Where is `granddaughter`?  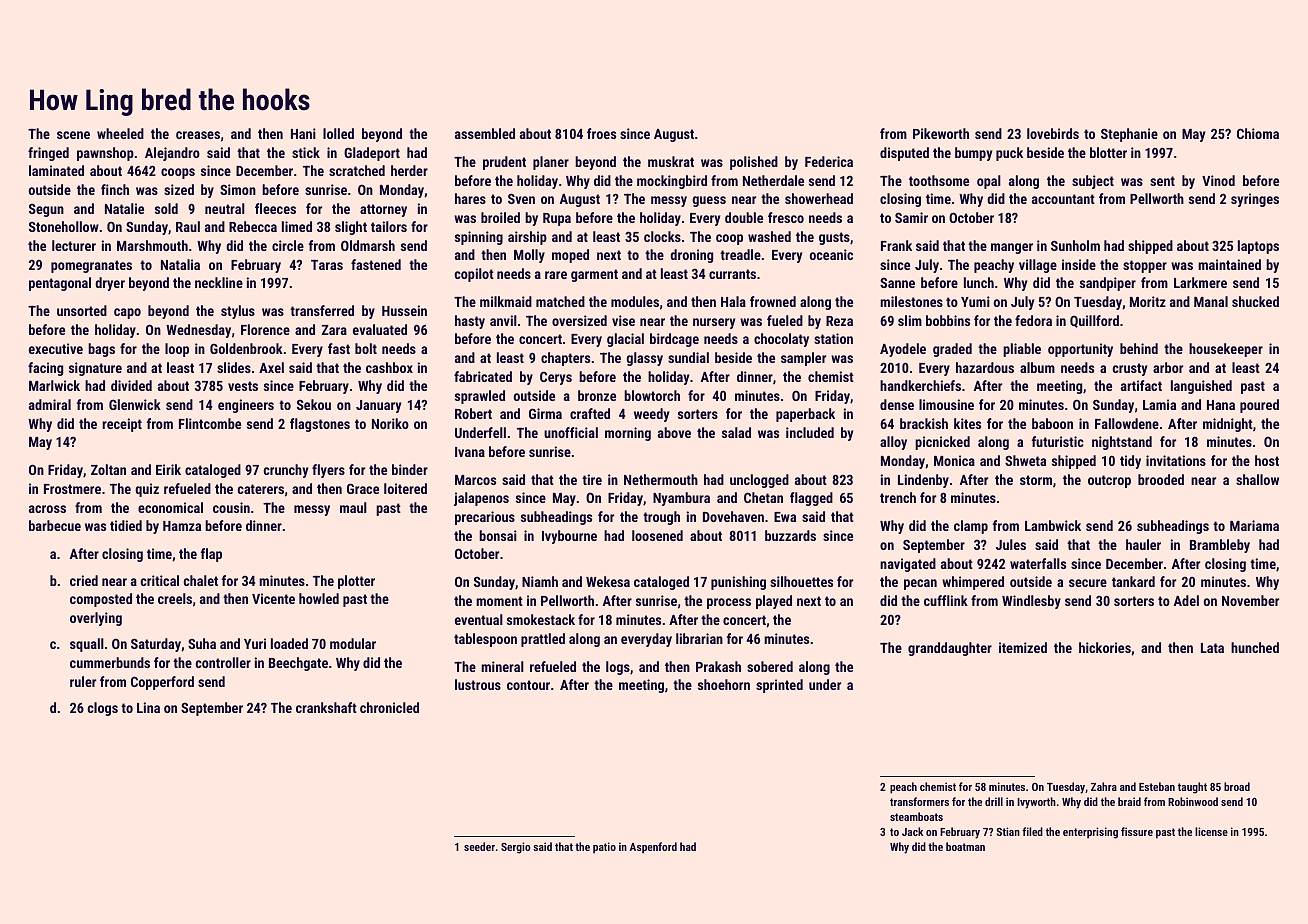
granddaughter is located at coordinates (950, 649).
